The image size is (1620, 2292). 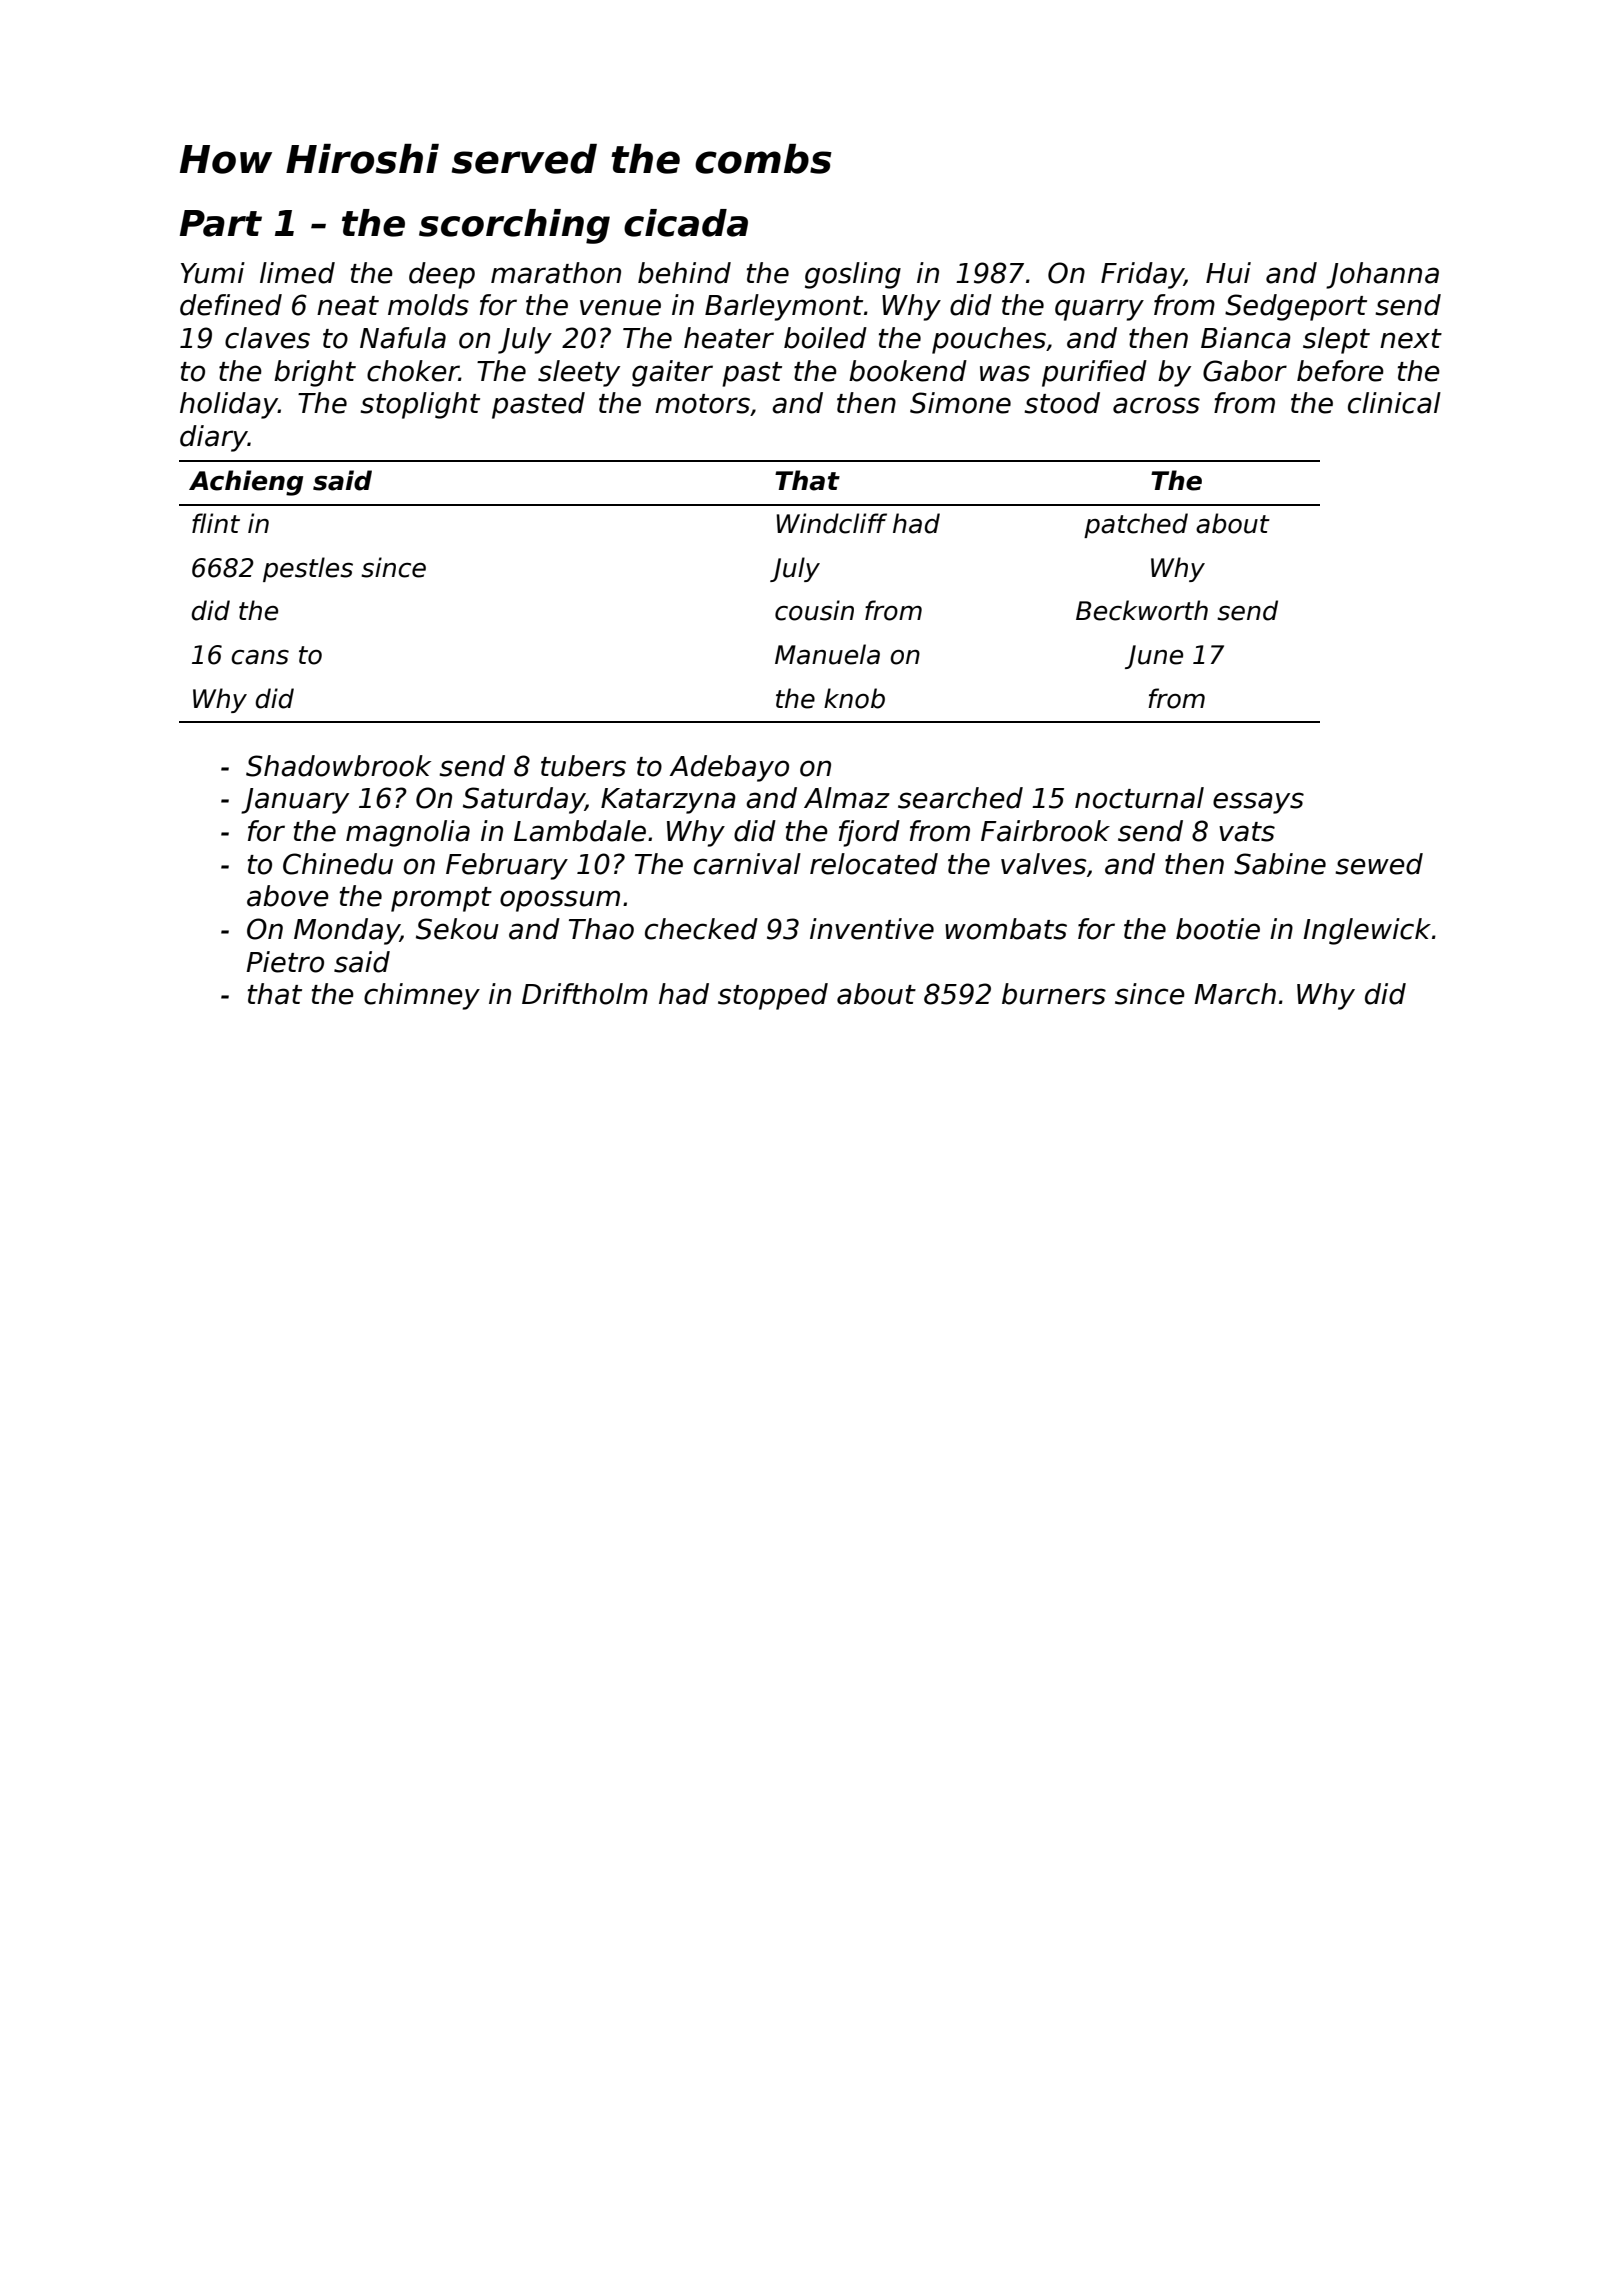 What do you see at coordinates (702, 404) in the screenshot?
I see `motors` at bounding box center [702, 404].
